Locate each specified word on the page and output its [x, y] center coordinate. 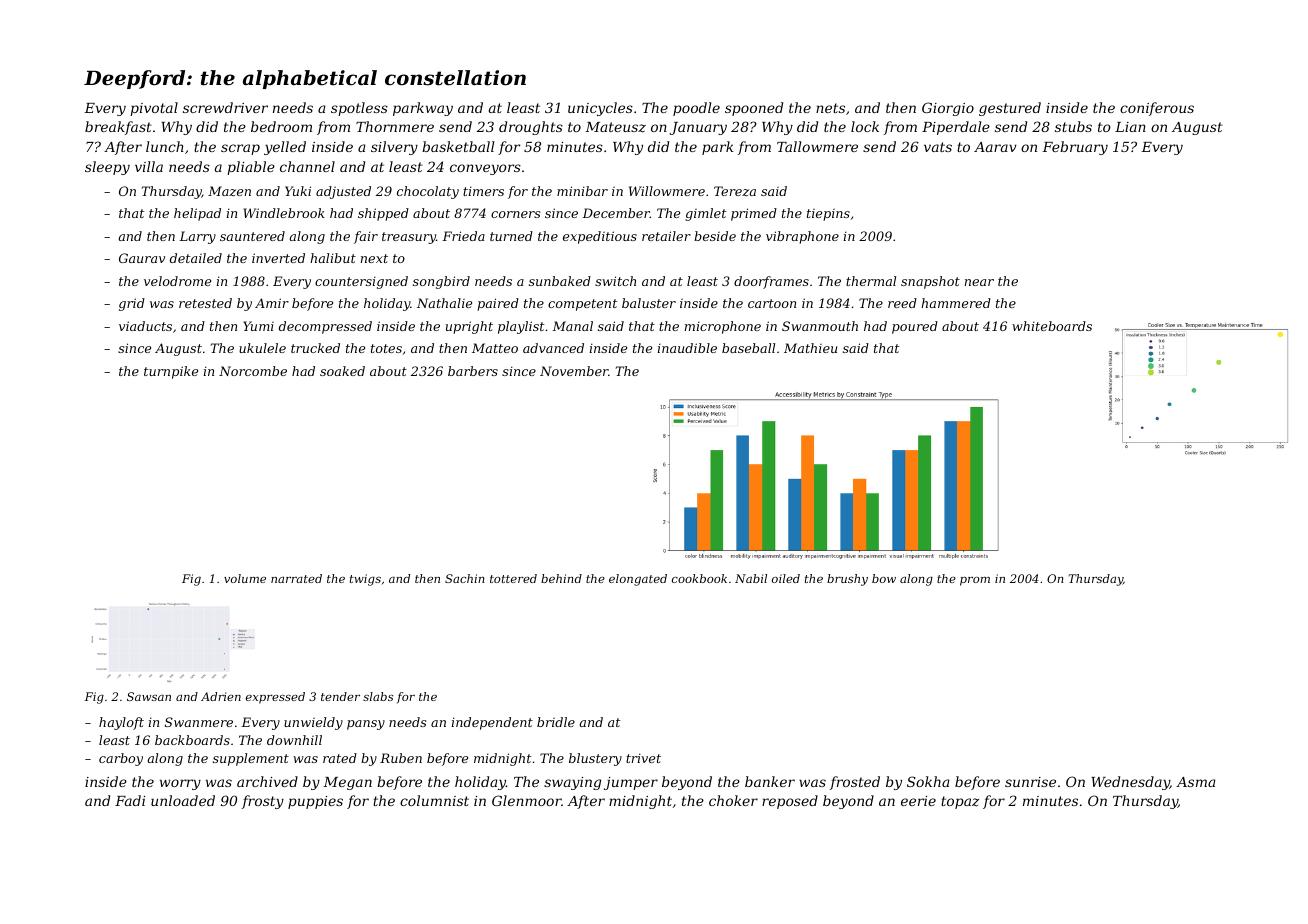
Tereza [735, 191]
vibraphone [802, 237]
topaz [960, 802]
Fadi [130, 800]
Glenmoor [527, 800]
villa [149, 166]
